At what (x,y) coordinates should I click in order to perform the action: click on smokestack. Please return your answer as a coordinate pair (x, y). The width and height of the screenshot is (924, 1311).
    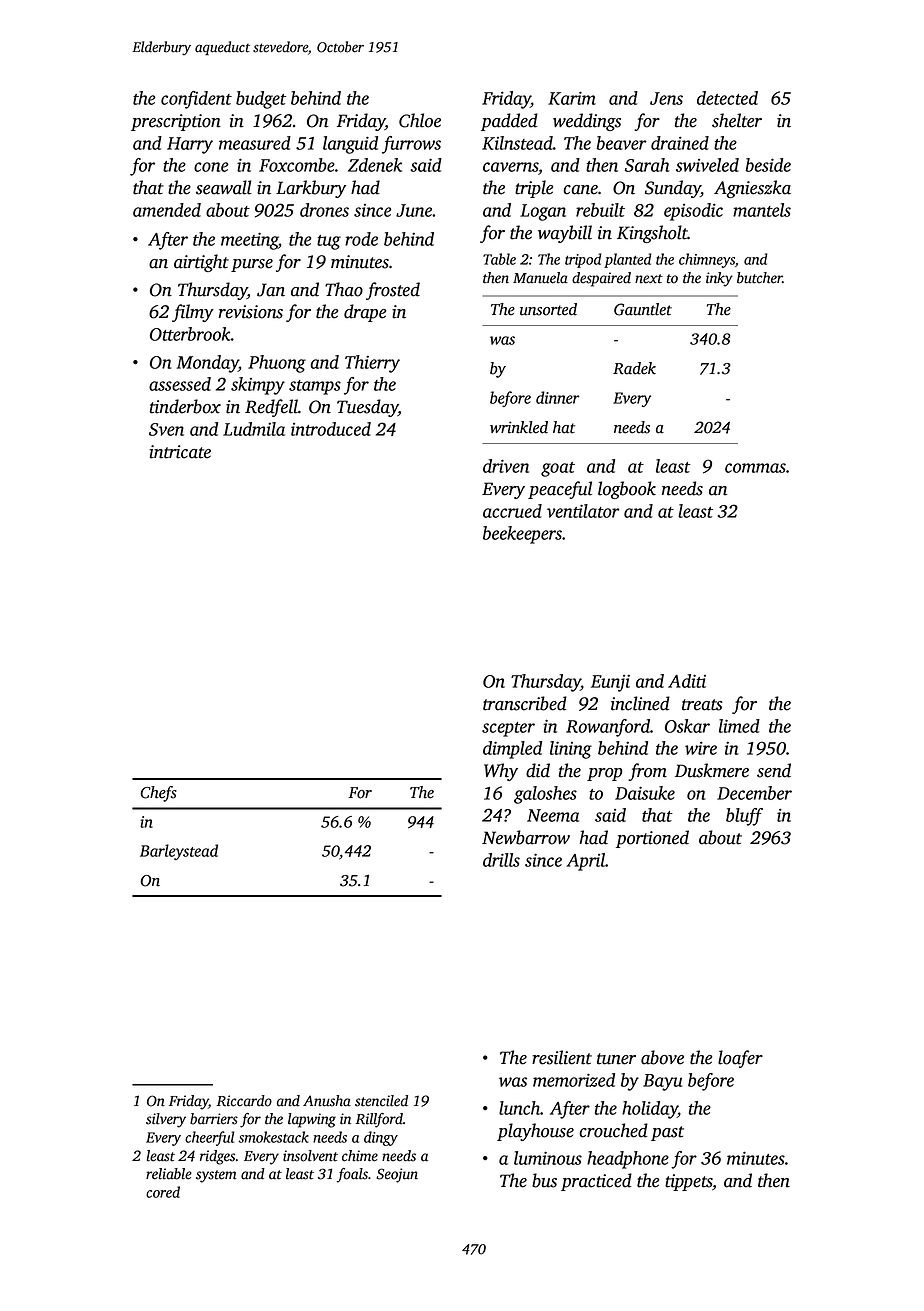
    Looking at the image, I should click on (273, 1137).
